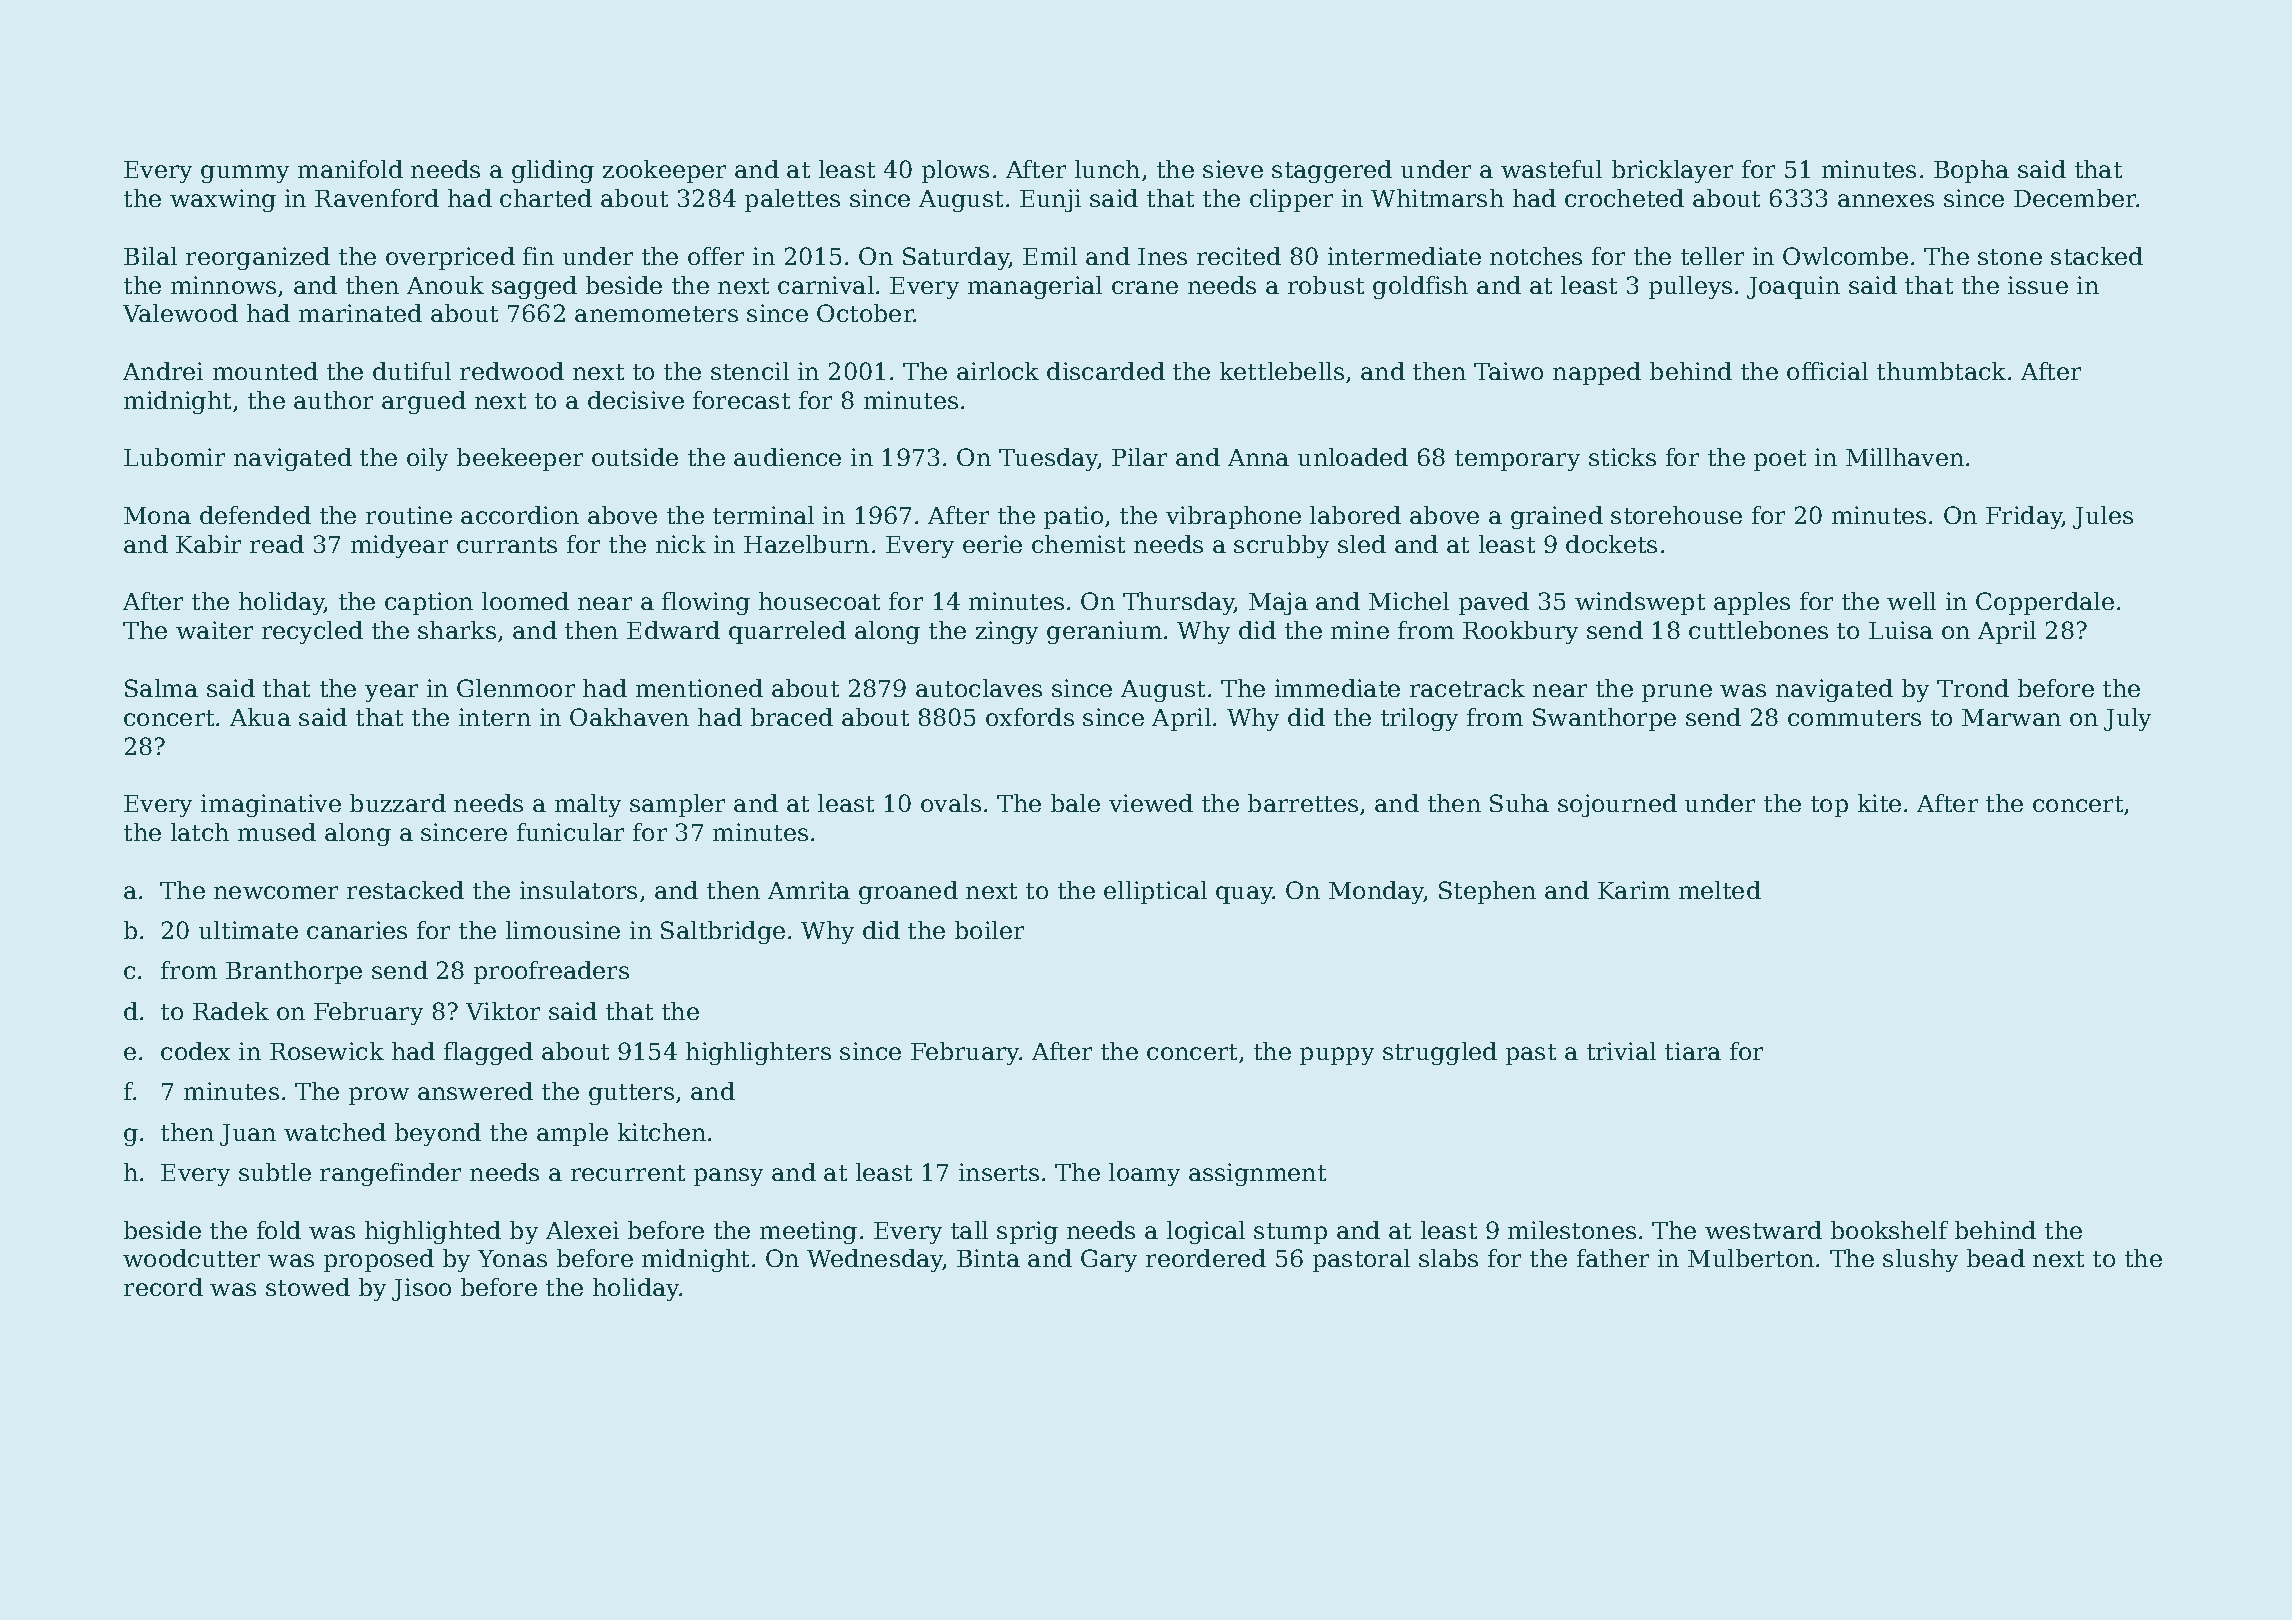  What do you see at coordinates (1941, 371) in the screenshot?
I see `thumbtack` at bounding box center [1941, 371].
